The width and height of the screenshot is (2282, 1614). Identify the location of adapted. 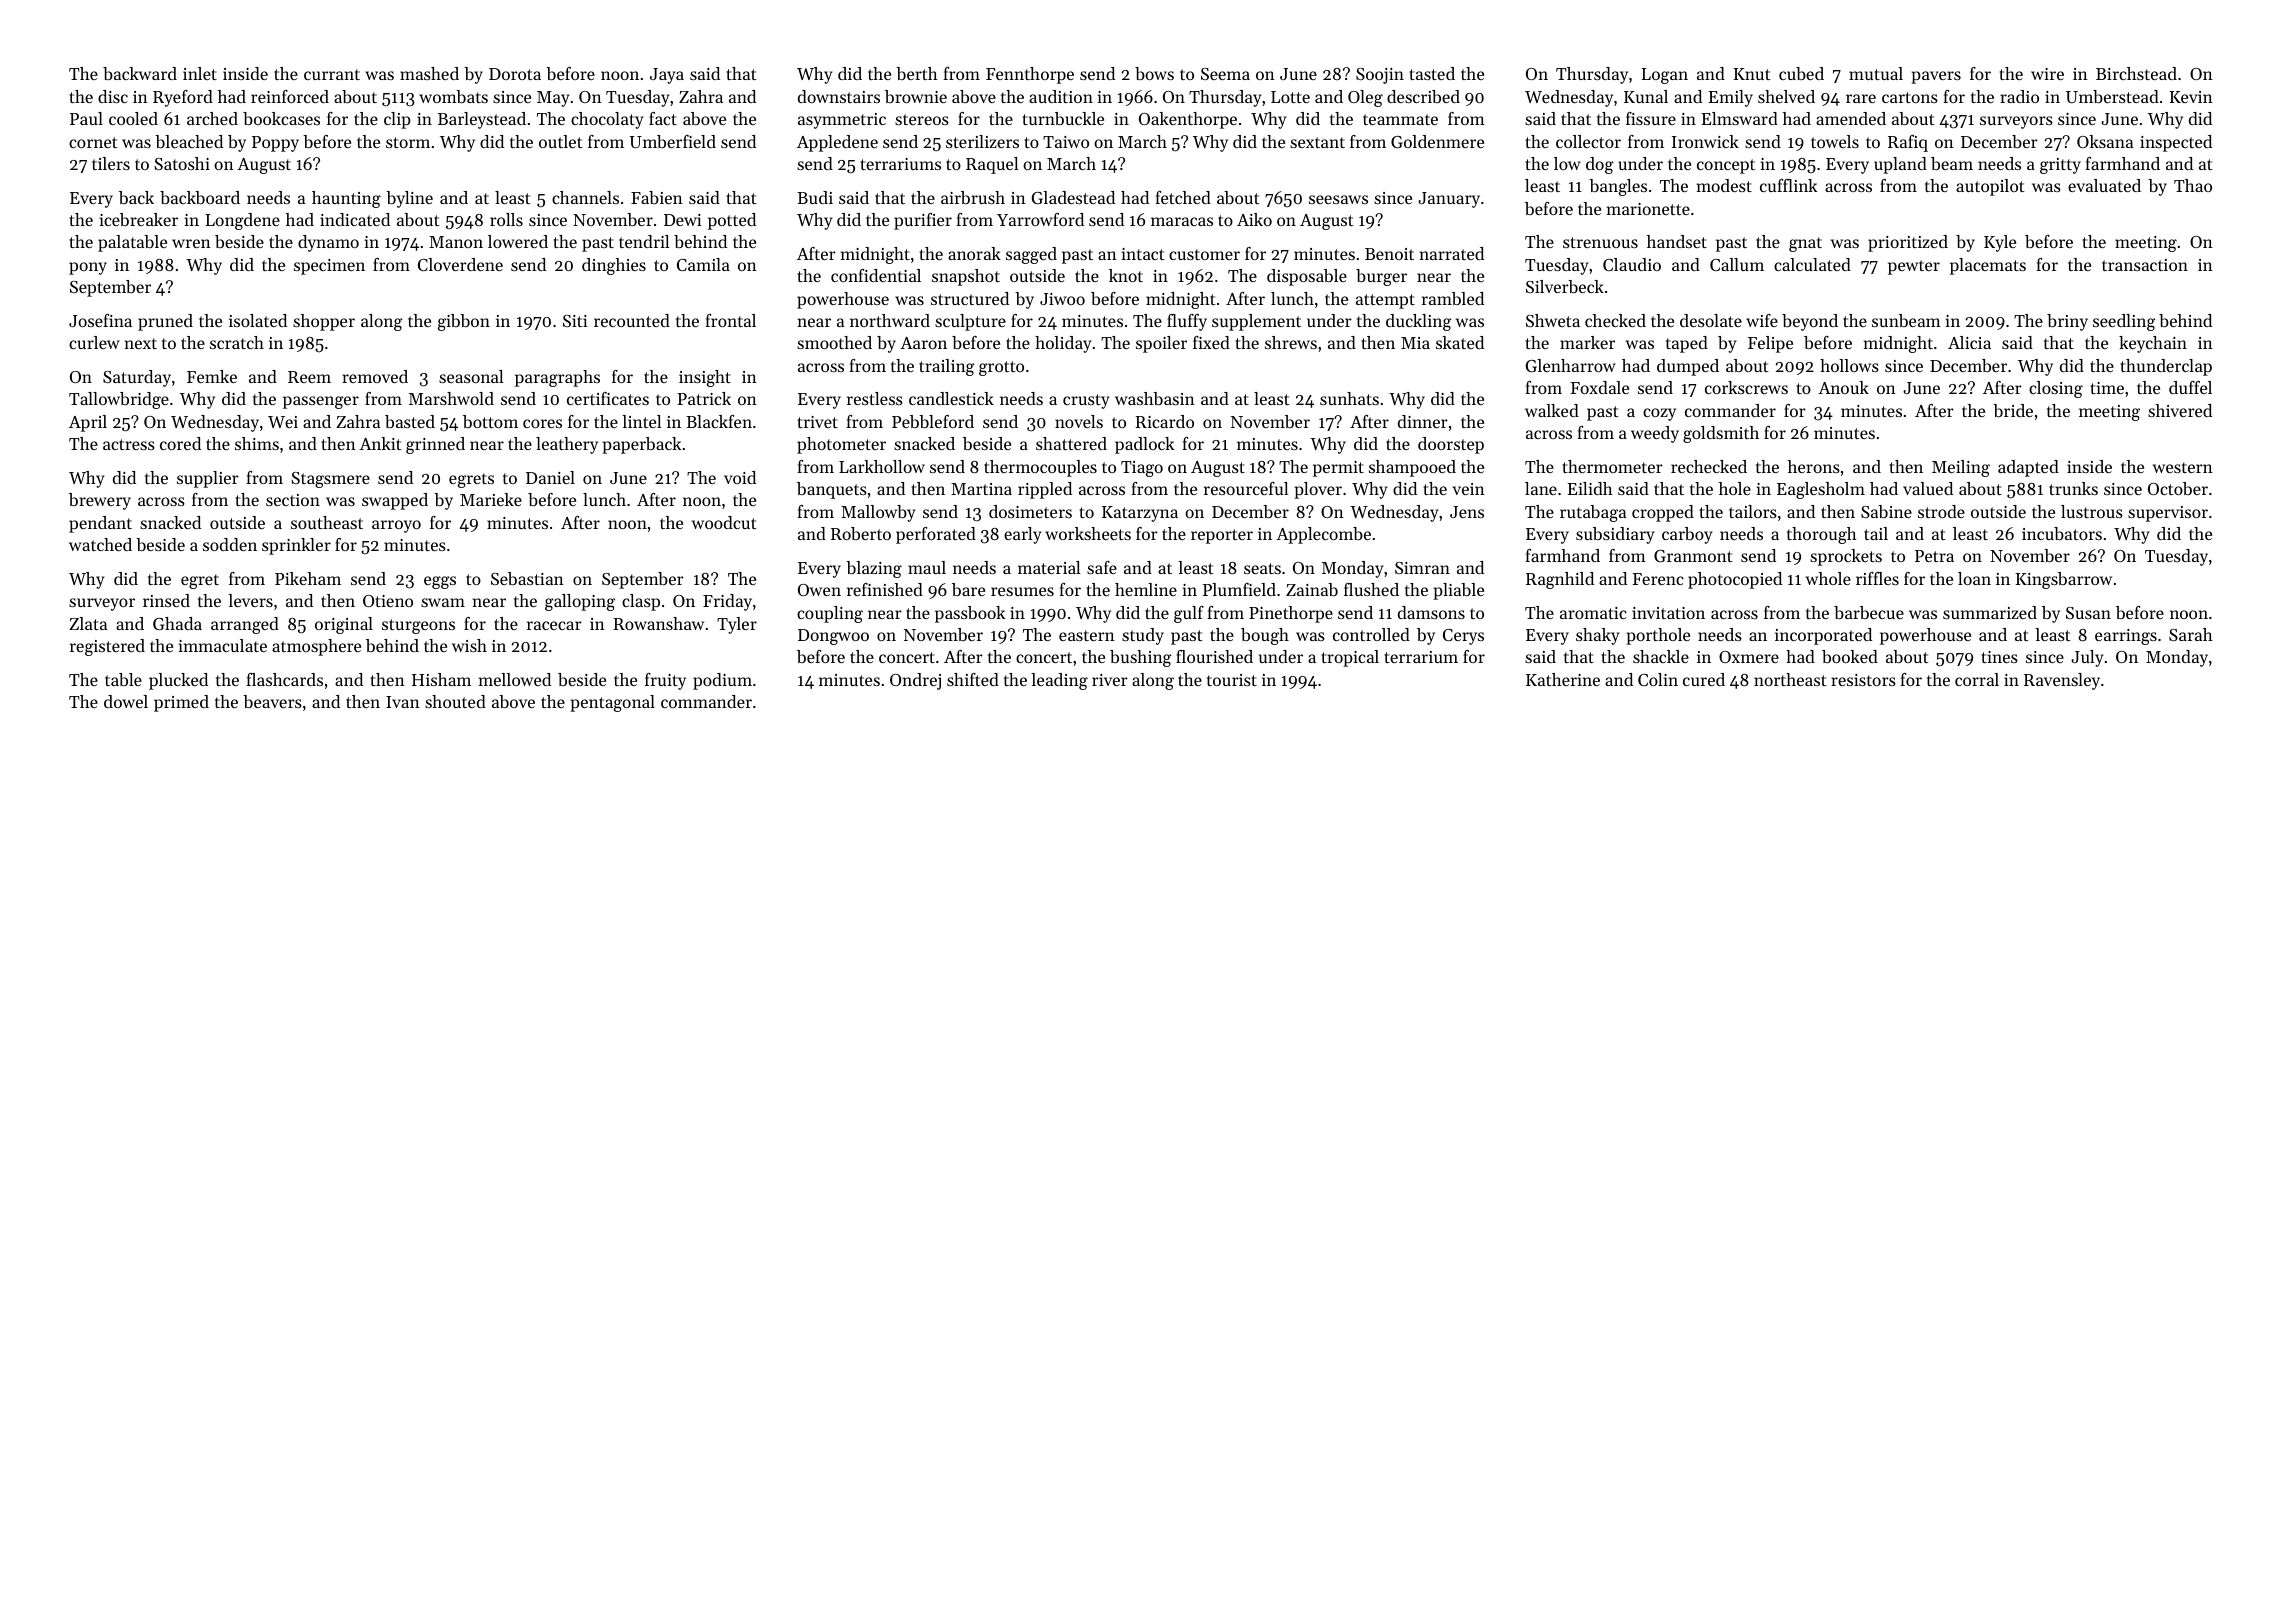
(2028, 468).
